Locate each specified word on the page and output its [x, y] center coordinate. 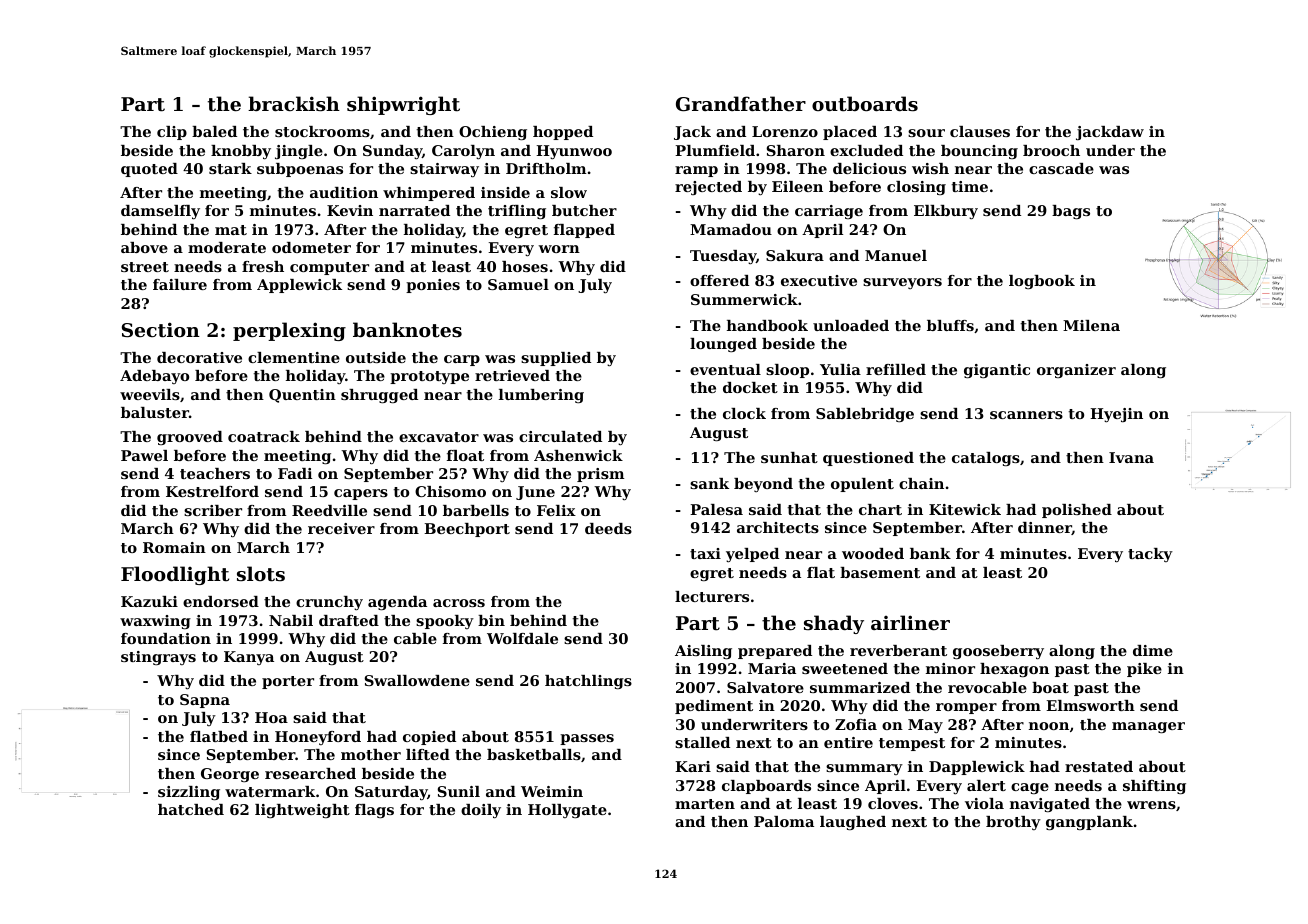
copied [429, 738]
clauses [980, 131]
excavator [439, 437]
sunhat [789, 457]
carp [462, 360]
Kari [693, 766]
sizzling [189, 793]
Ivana [1131, 457]
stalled [702, 742]
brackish [294, 104]
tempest [912, 744]
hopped [563, 133]
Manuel [896, 255]
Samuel [518, 284]
